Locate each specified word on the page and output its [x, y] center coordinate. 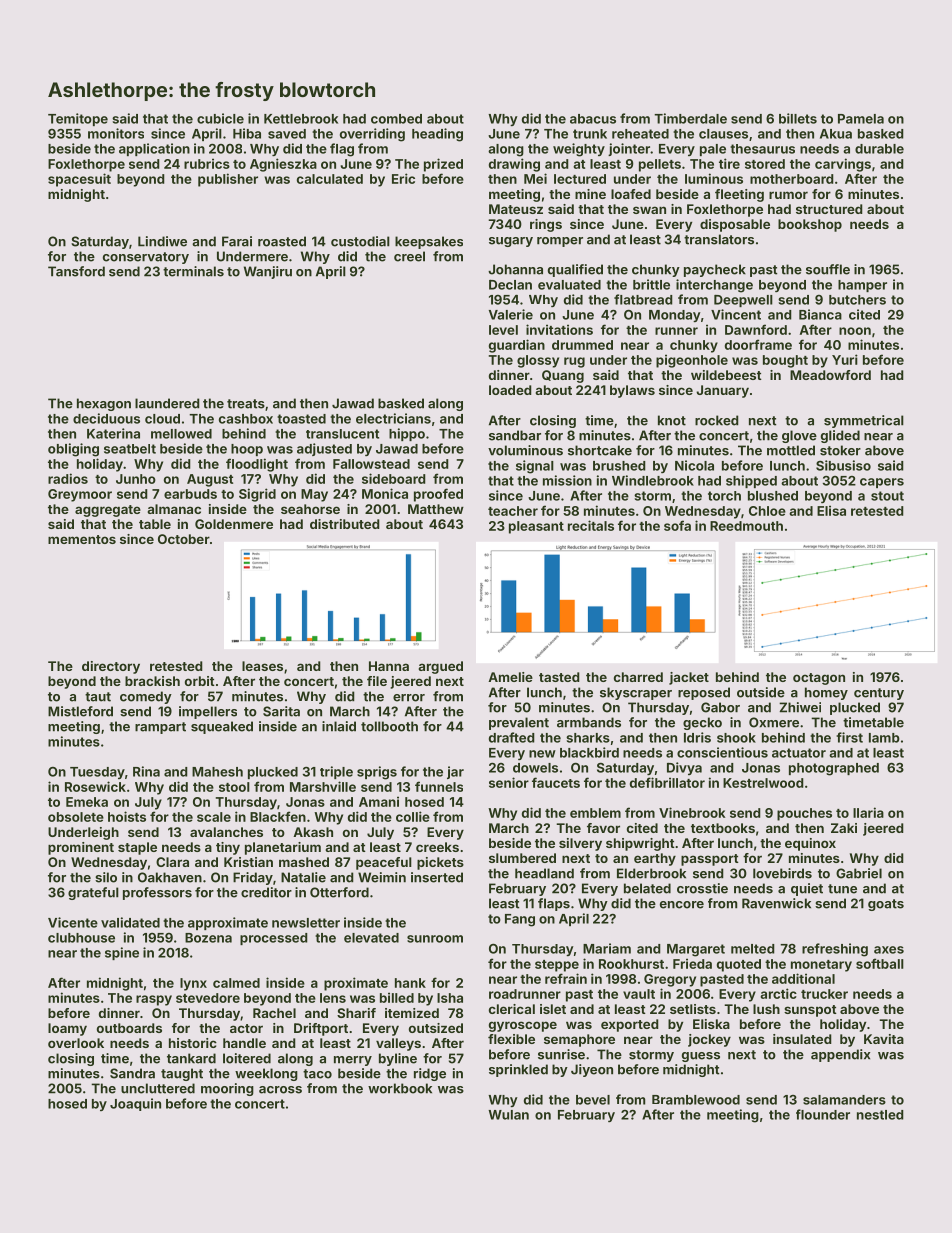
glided [840, 436]
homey [826, 693]
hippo [407, 434]
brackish [152, 681]
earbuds [190, 494]
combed [396, 119]
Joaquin [135, 1104]
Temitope [78, 119]
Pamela [861, 119]
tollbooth [389, 726]
